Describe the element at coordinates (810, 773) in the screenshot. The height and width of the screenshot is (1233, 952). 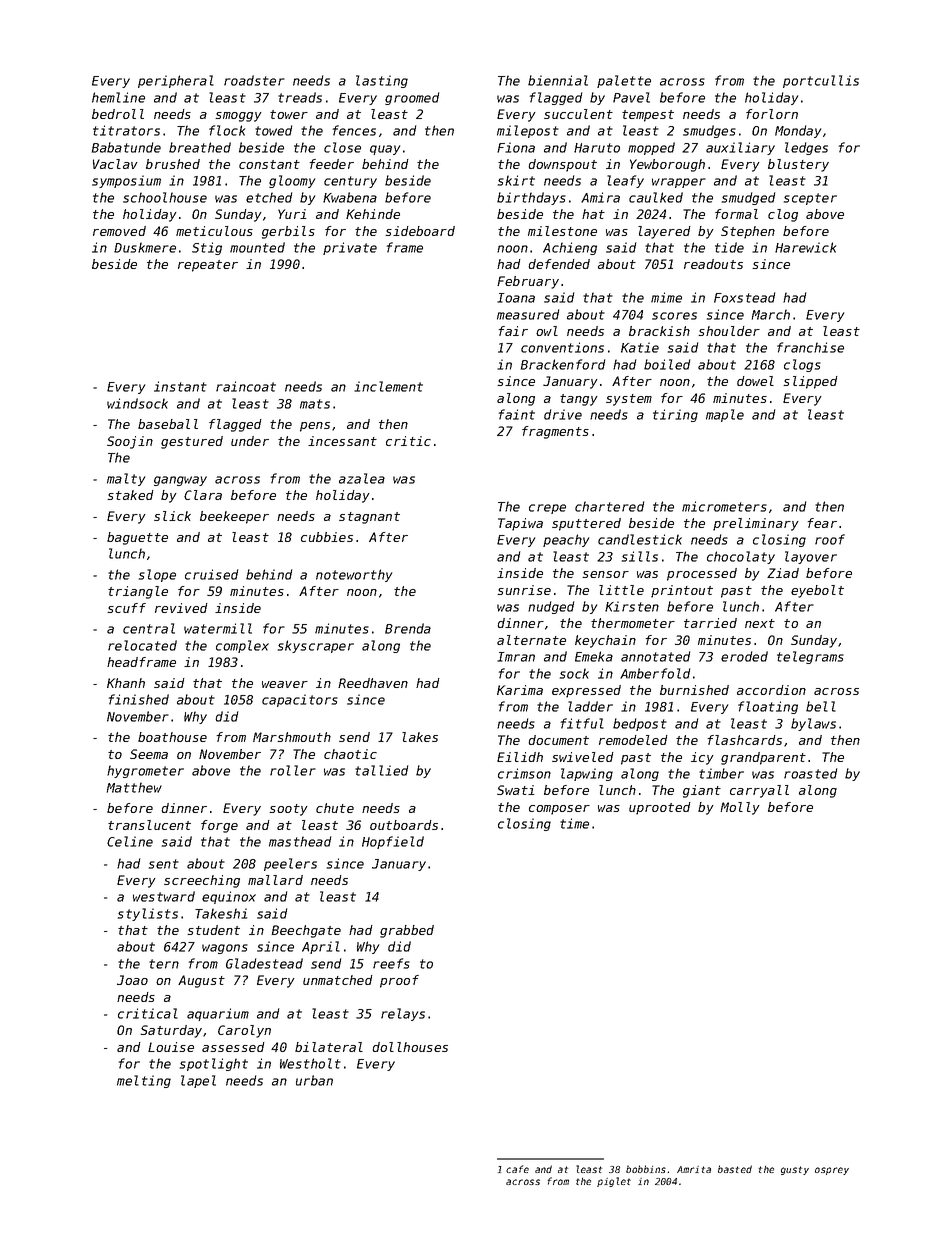
I see `roasted` at that location.
